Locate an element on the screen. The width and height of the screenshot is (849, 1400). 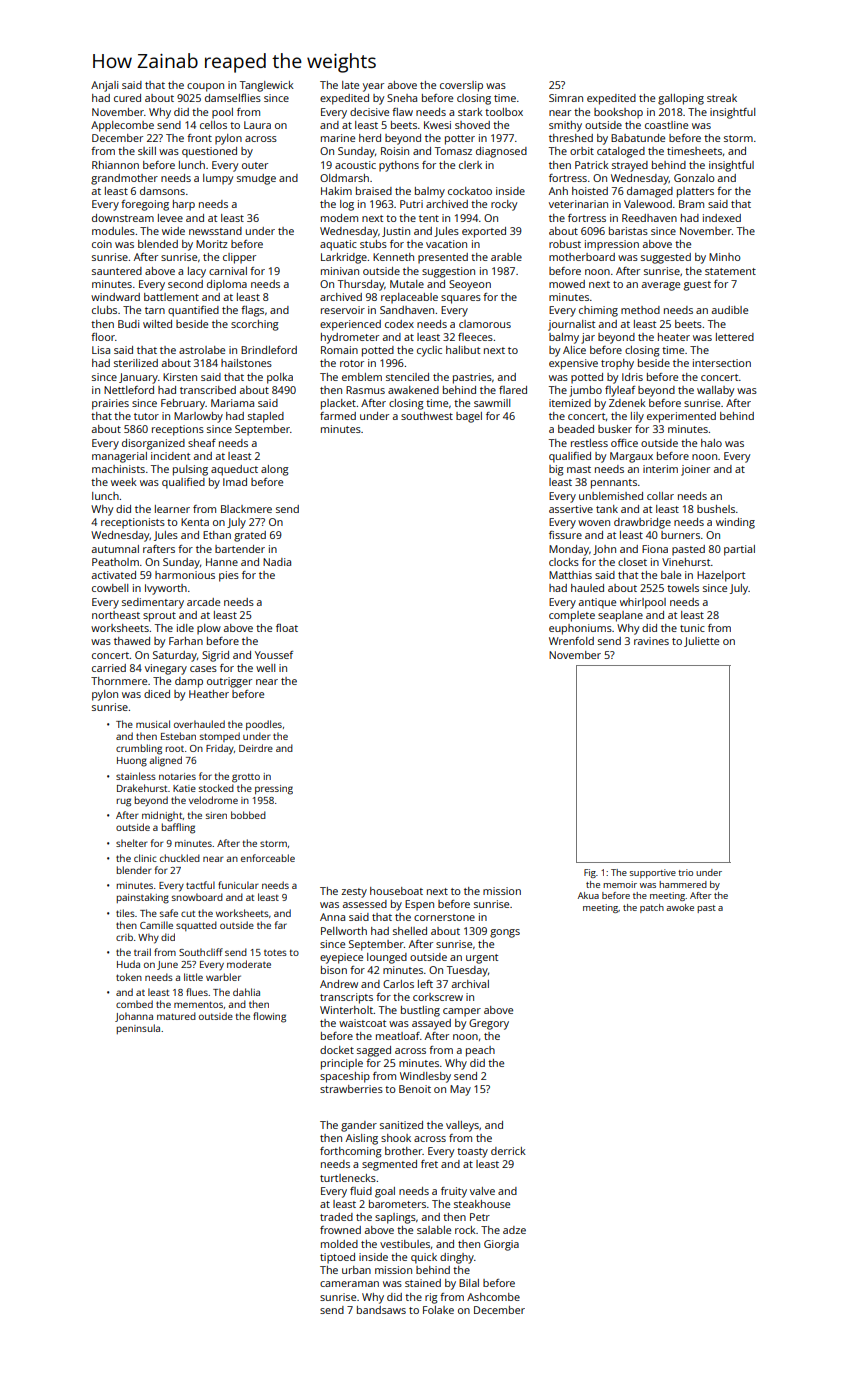
Hakim is located at coordinates (336, 191).
